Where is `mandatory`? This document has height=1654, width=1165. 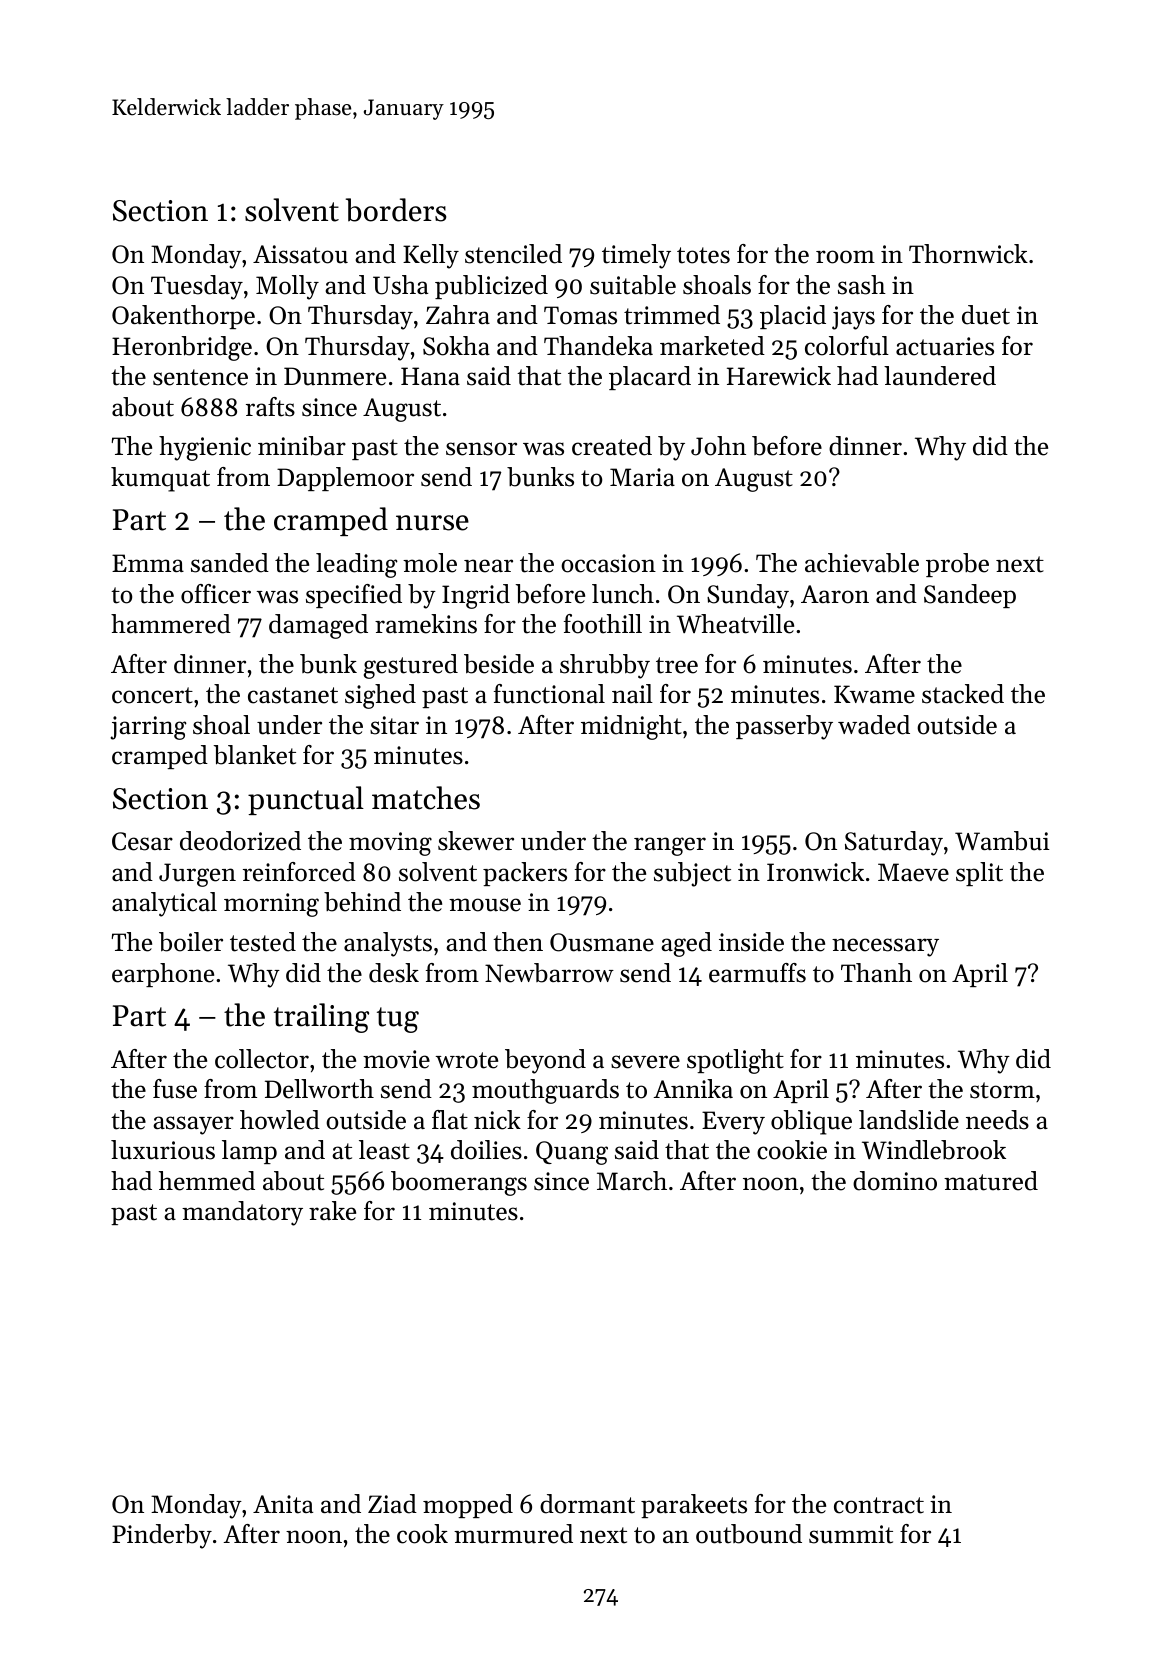
mandatory is located at coordinates (242, 1213).
